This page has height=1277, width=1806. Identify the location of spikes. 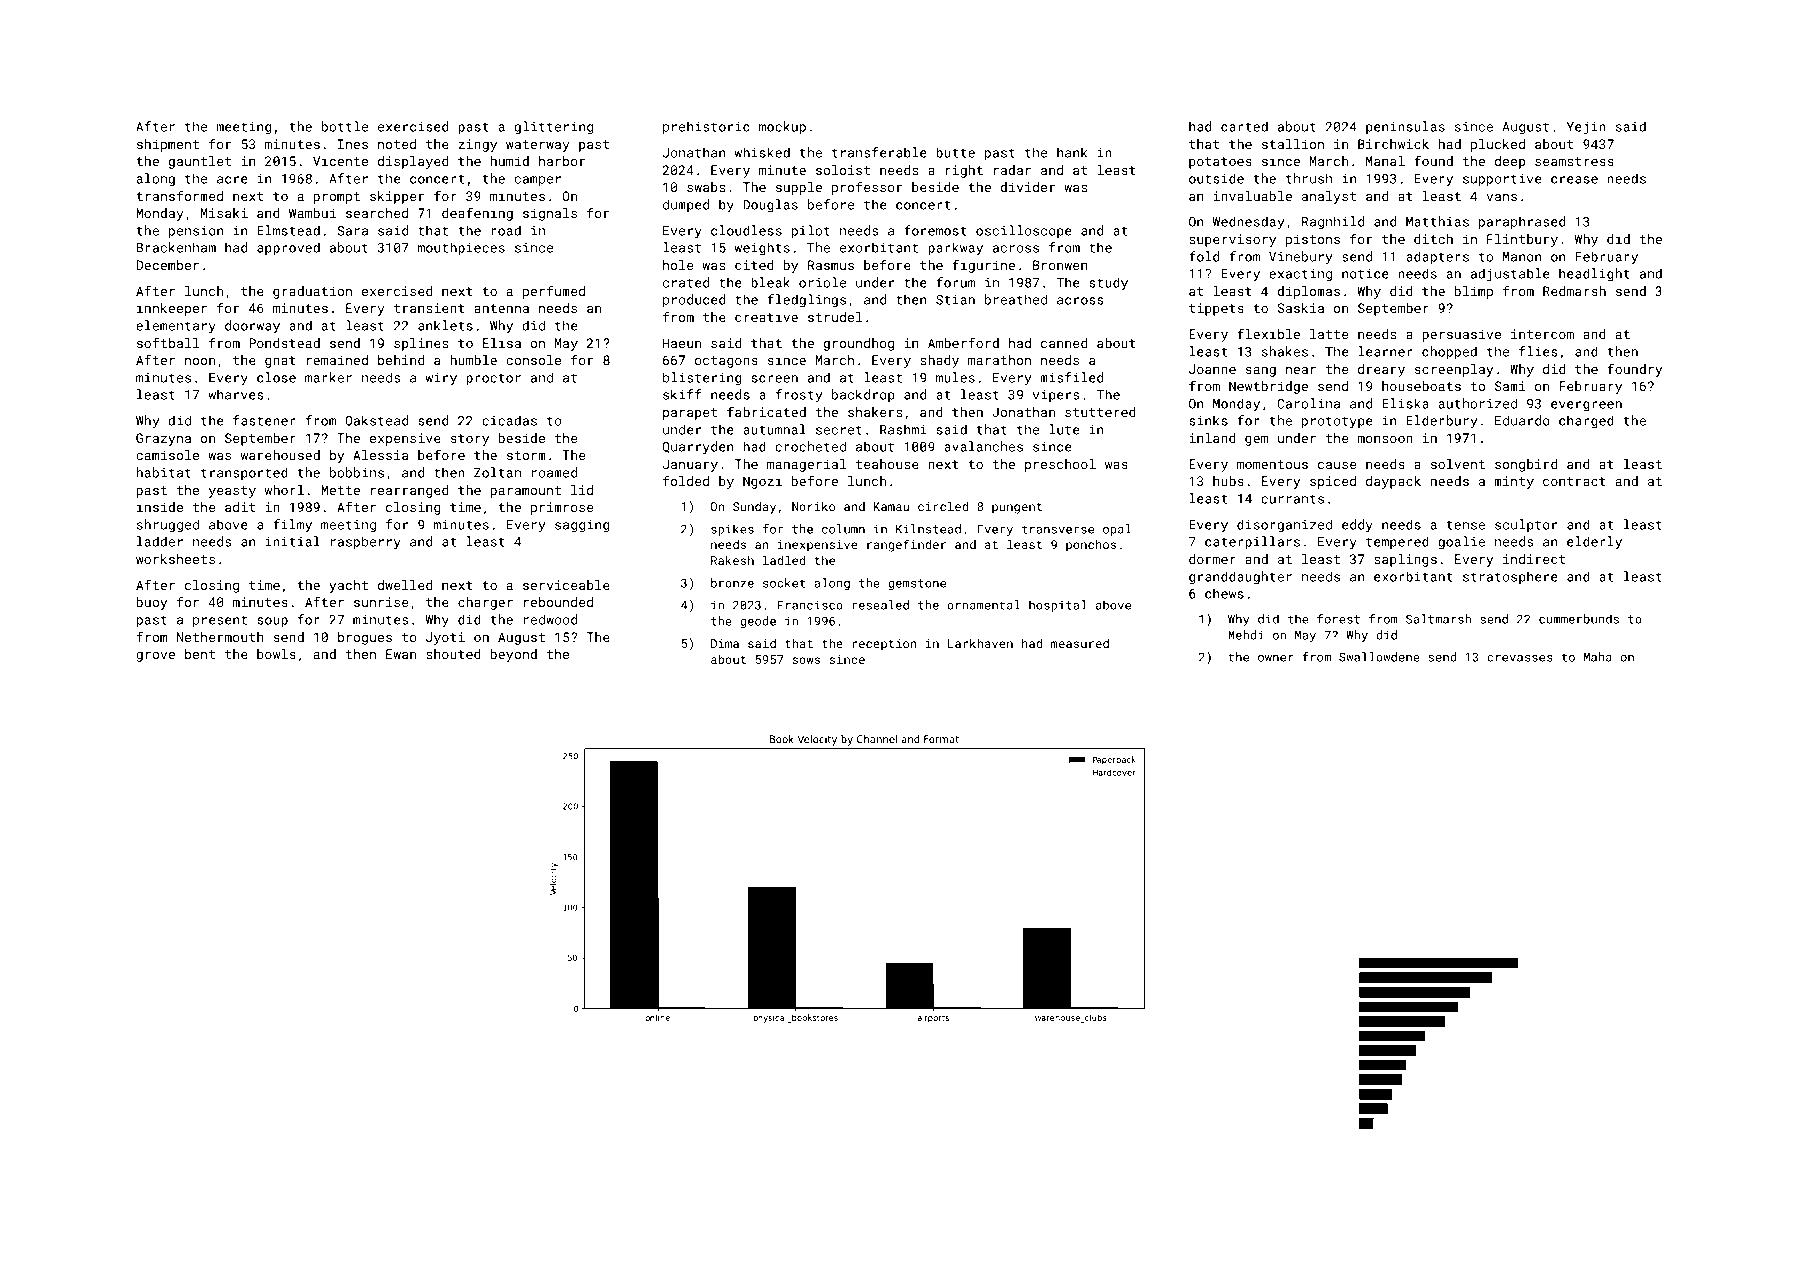
(732, 530).
